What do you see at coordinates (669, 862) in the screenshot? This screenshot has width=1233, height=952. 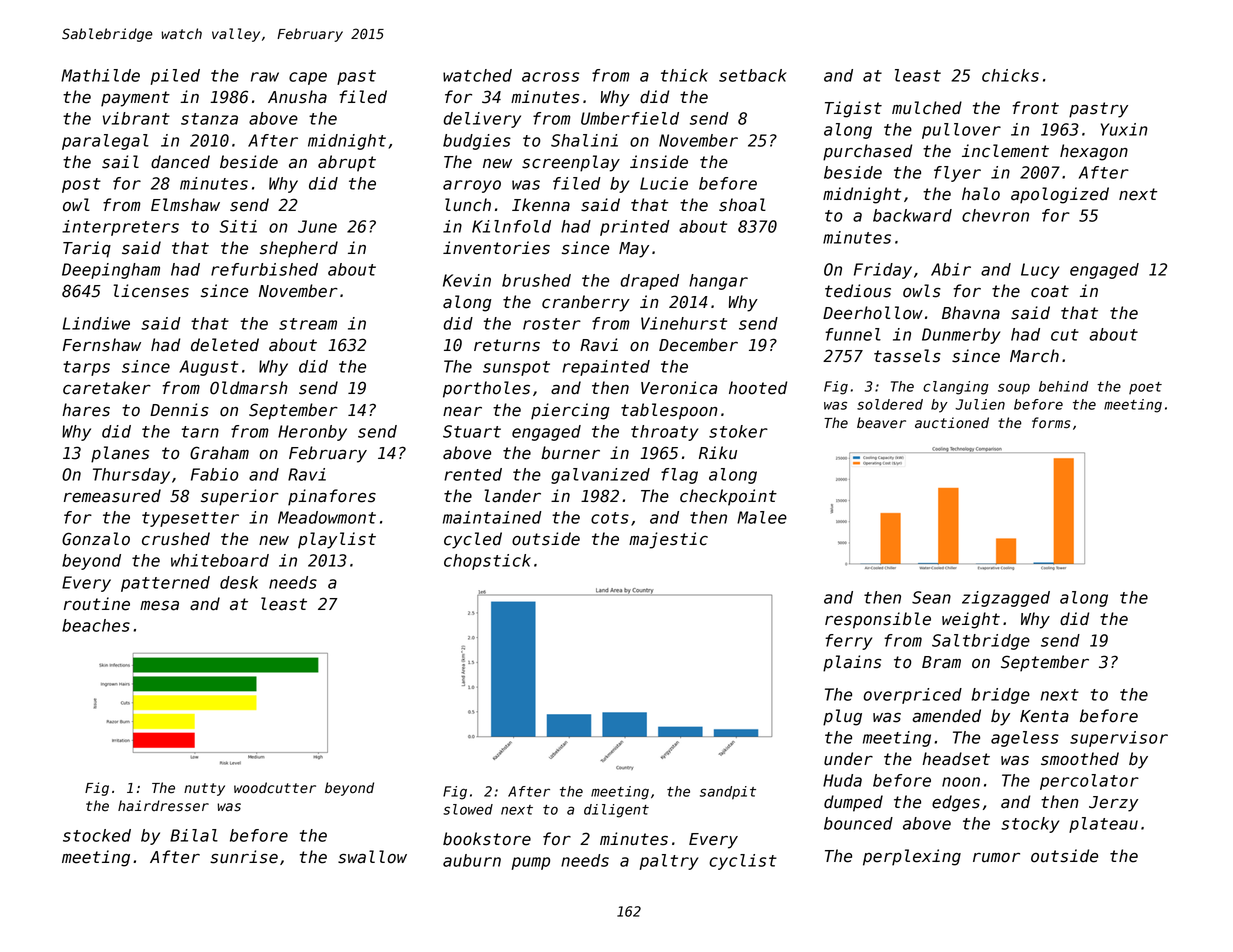 I see `paltry` at bounding box center [669, 862].
